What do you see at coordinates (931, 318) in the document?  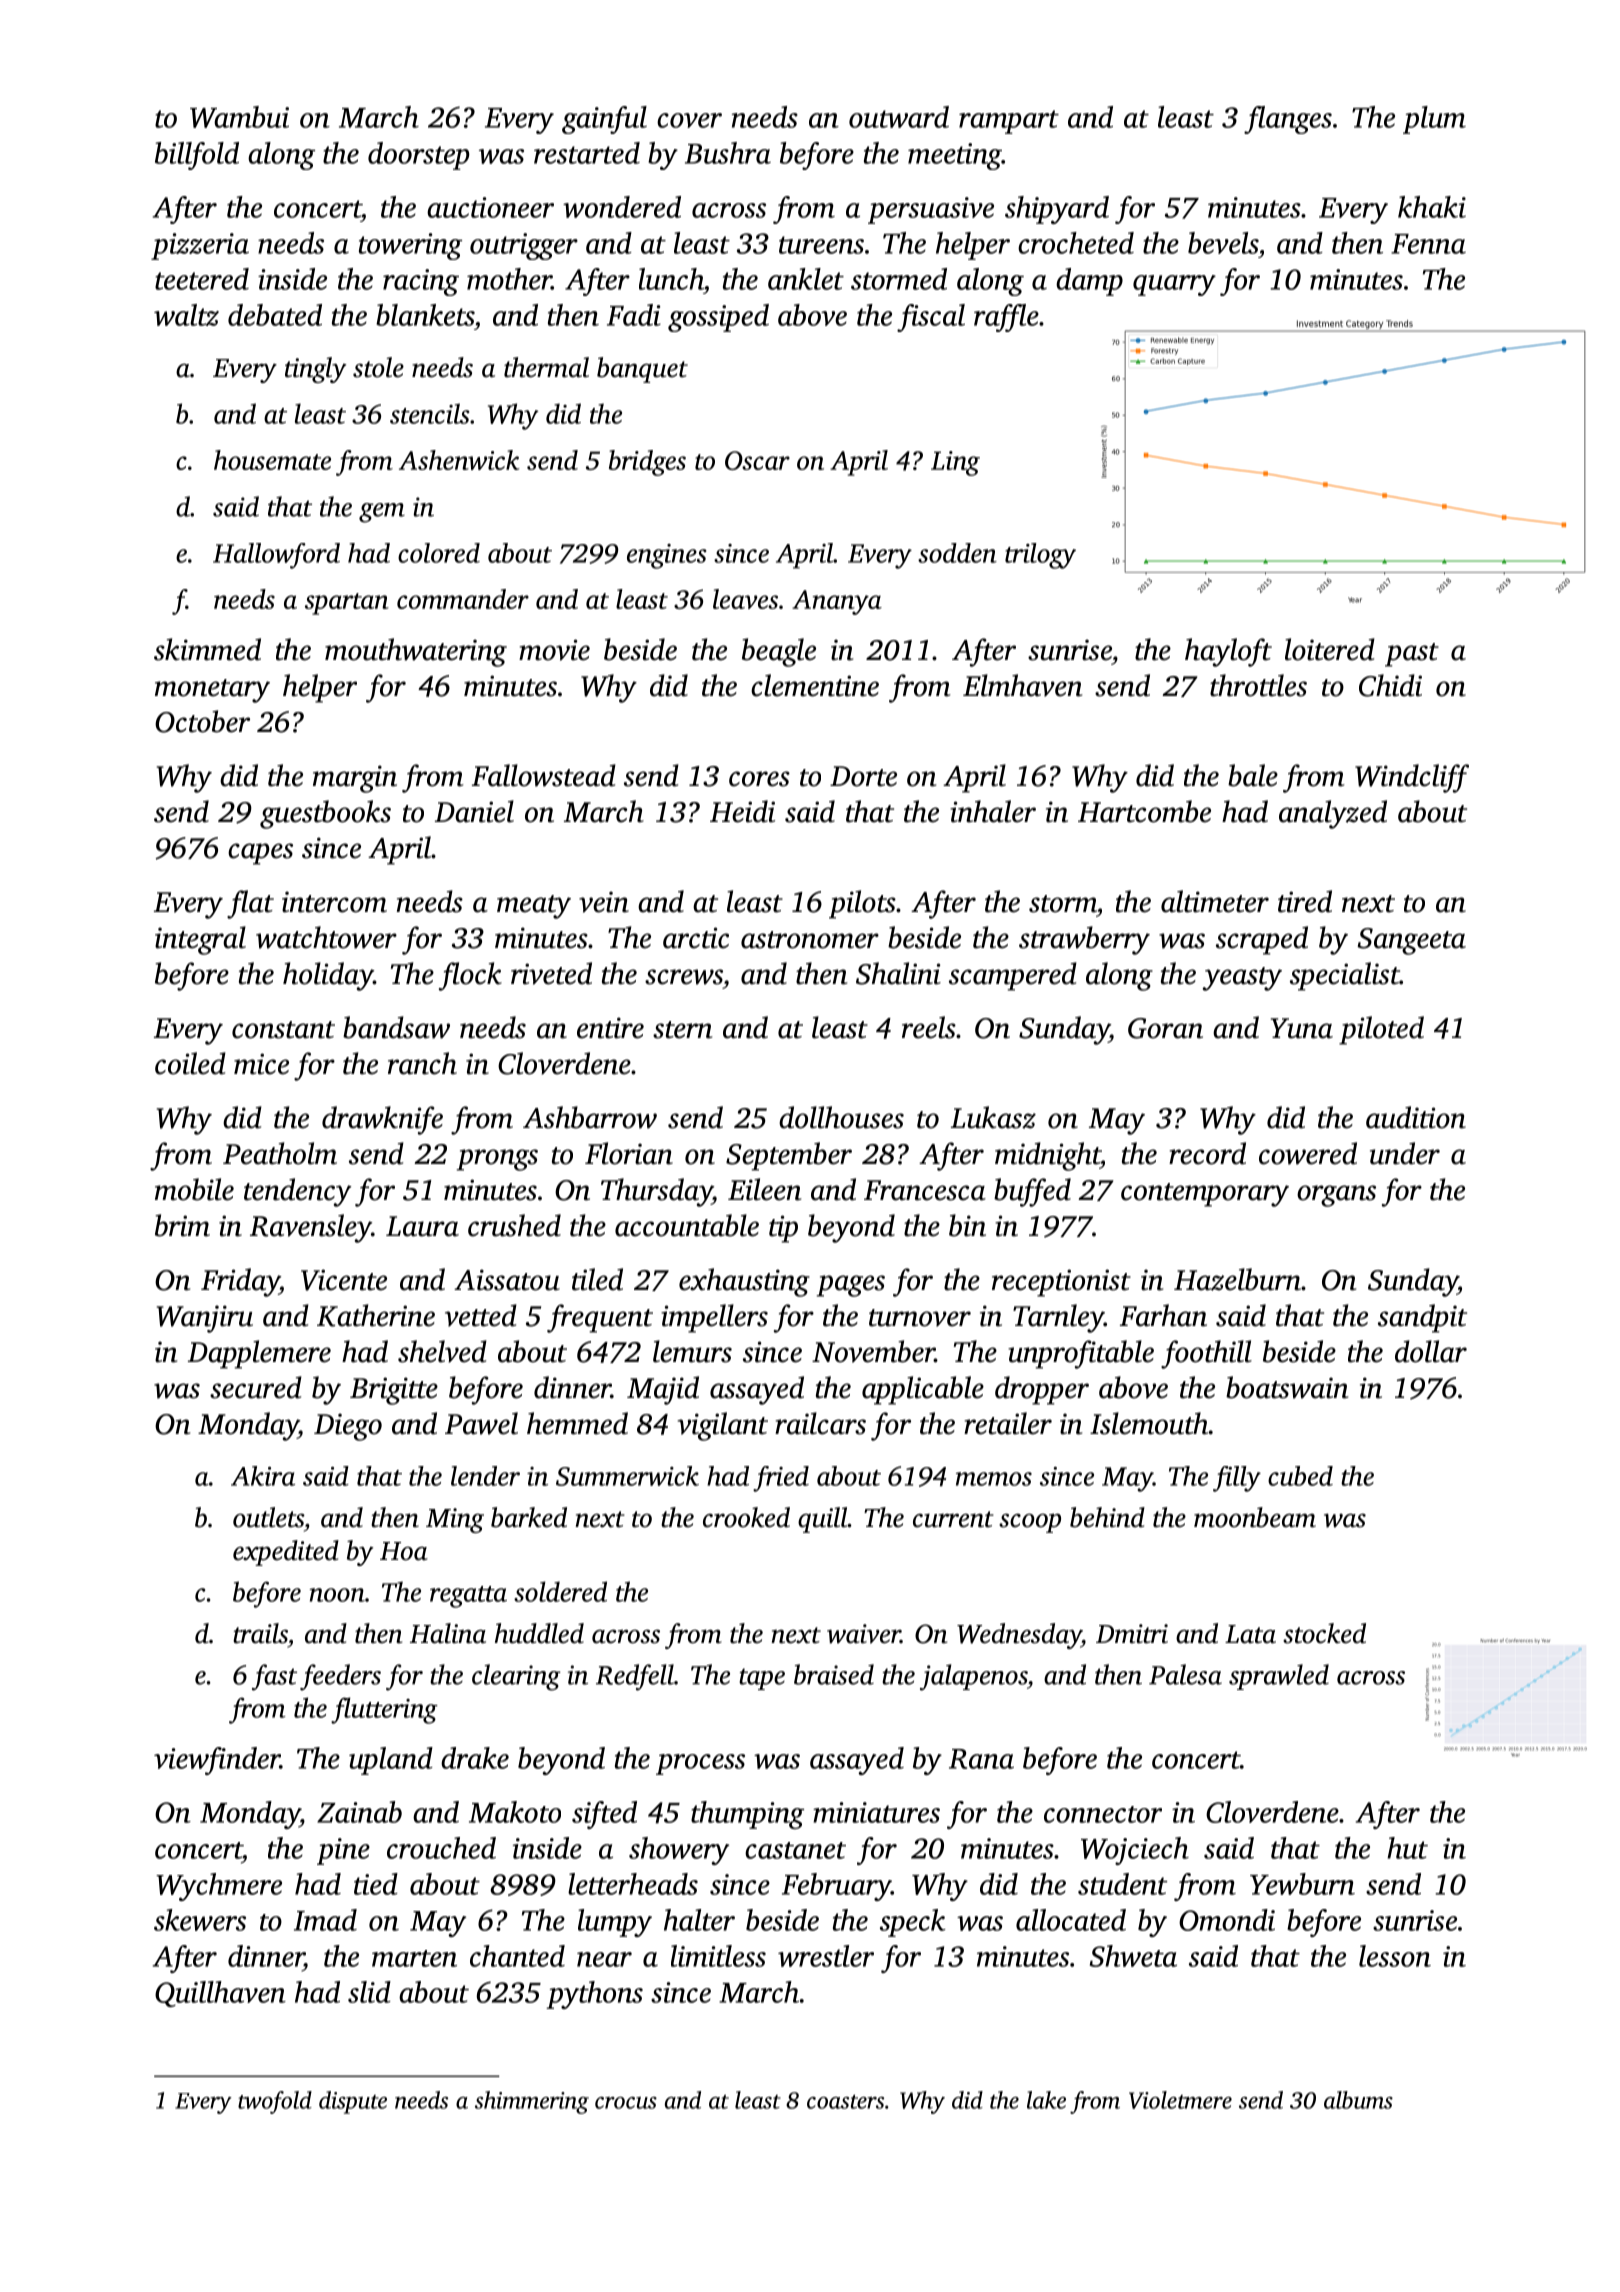 I see `fiscal` at bounding box center [931, 318].
